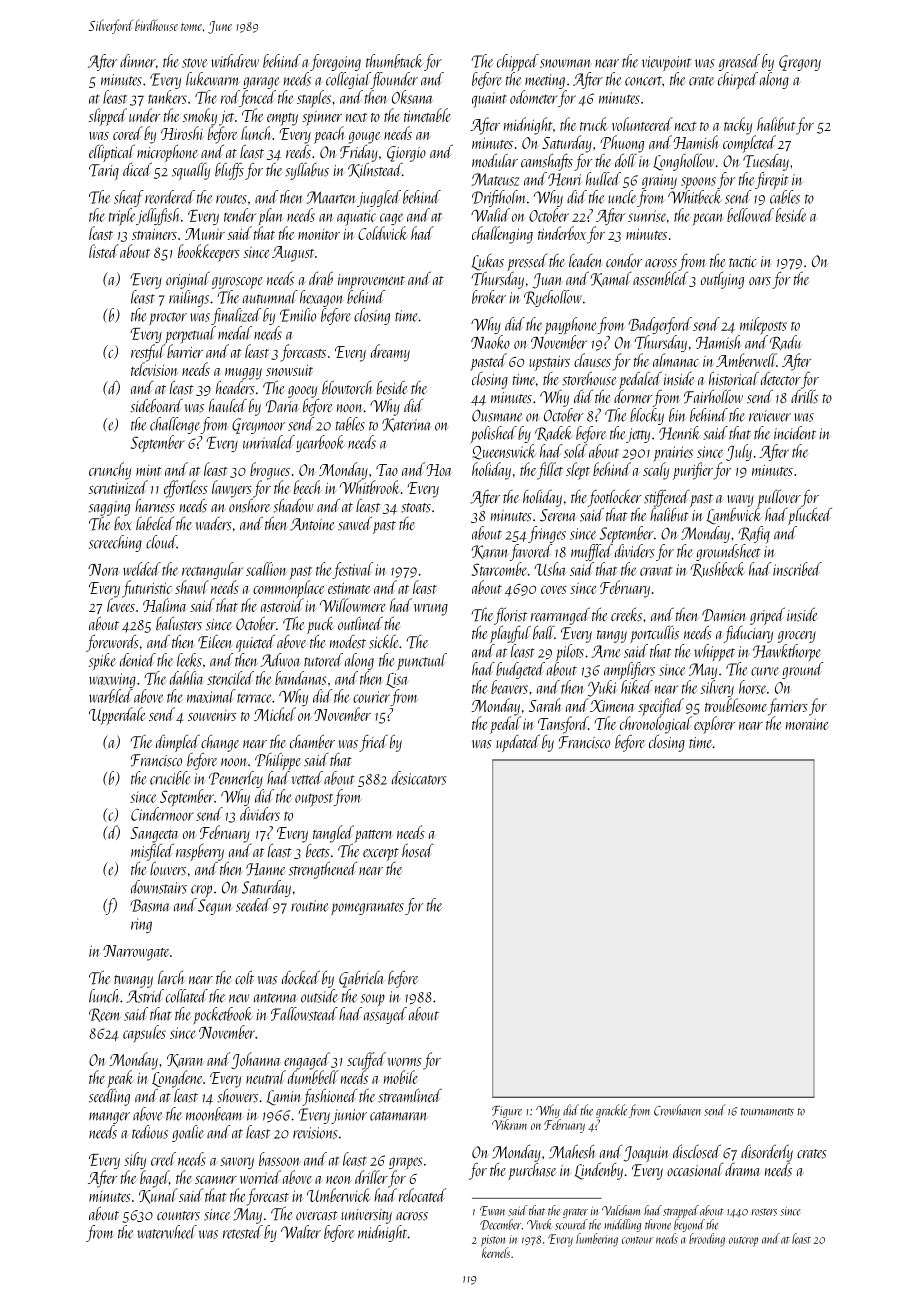 The image size is (924, 1308). What do you see at coordinates (229, 171) in the image?
I see `bluffs` at bounding box center [229, 171].
